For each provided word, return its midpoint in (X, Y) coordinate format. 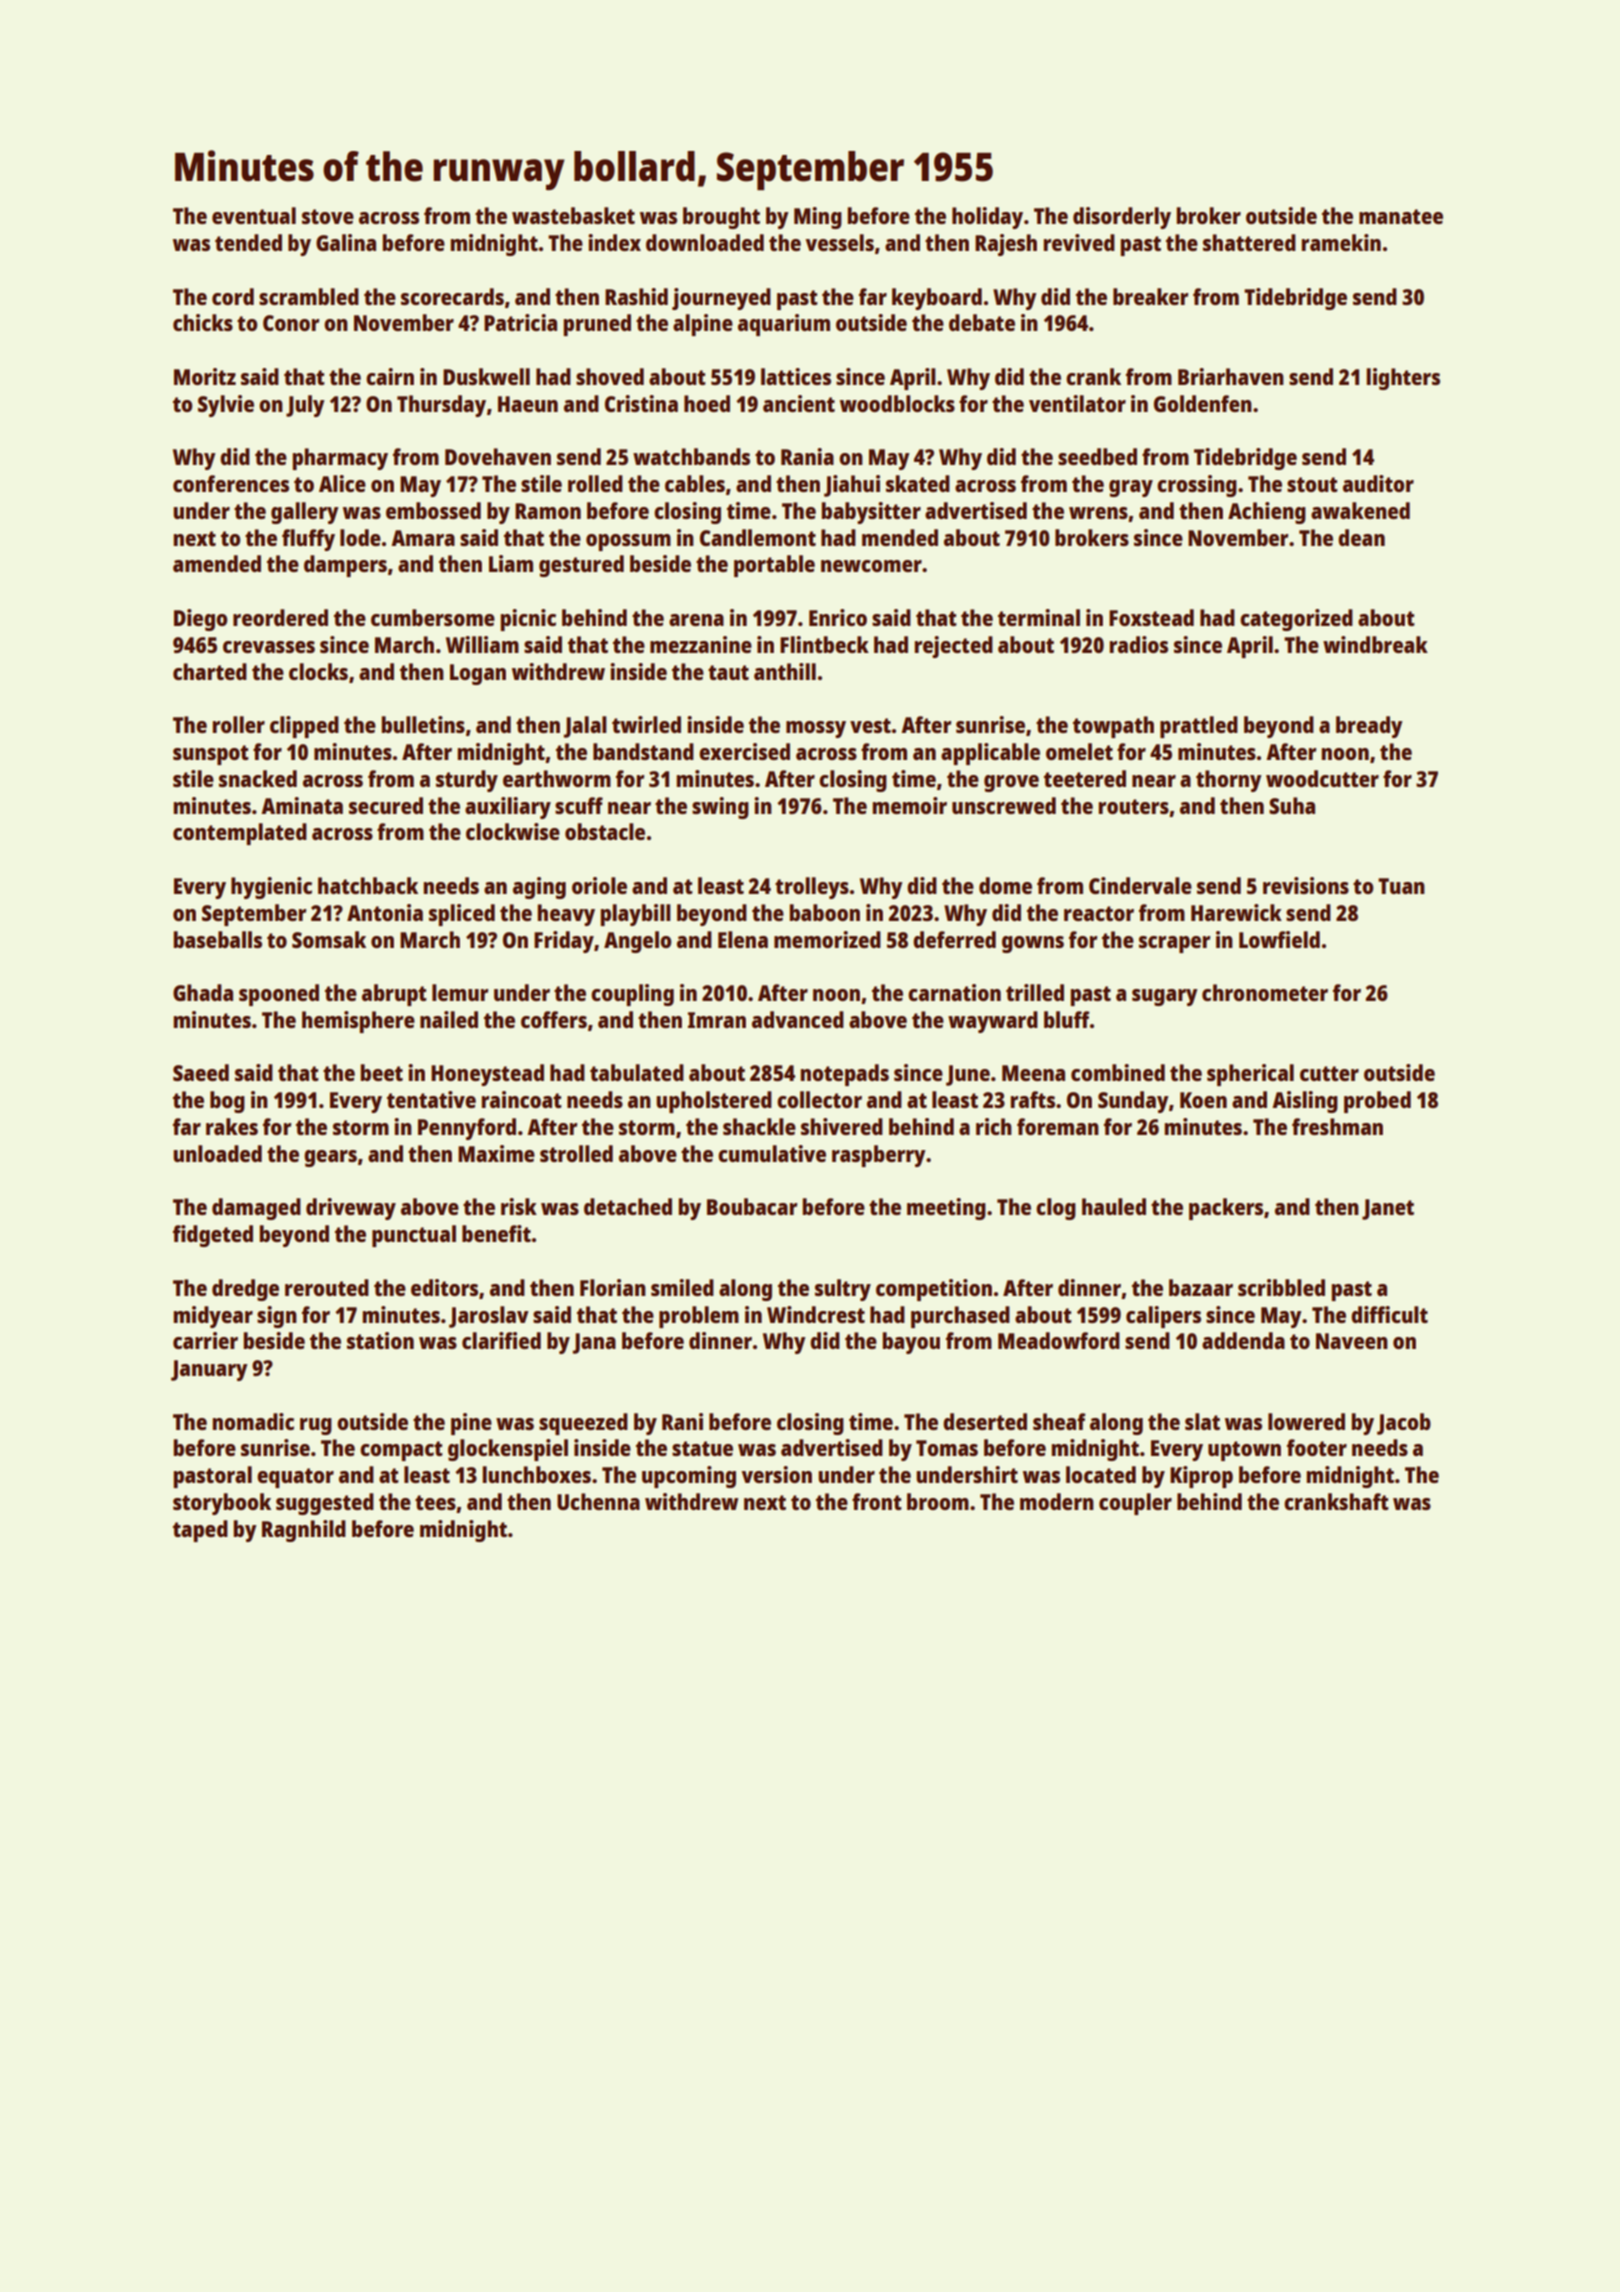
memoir (909, 805)
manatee (1401, 216)
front (877, 1501)
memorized (827, 939)
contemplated (240, 834)
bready (1369, 727)
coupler (1135, 1504)
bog (227, 1102)
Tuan (1401, 886)
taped (200, 1531)
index (614, 242)
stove (328, 216)
